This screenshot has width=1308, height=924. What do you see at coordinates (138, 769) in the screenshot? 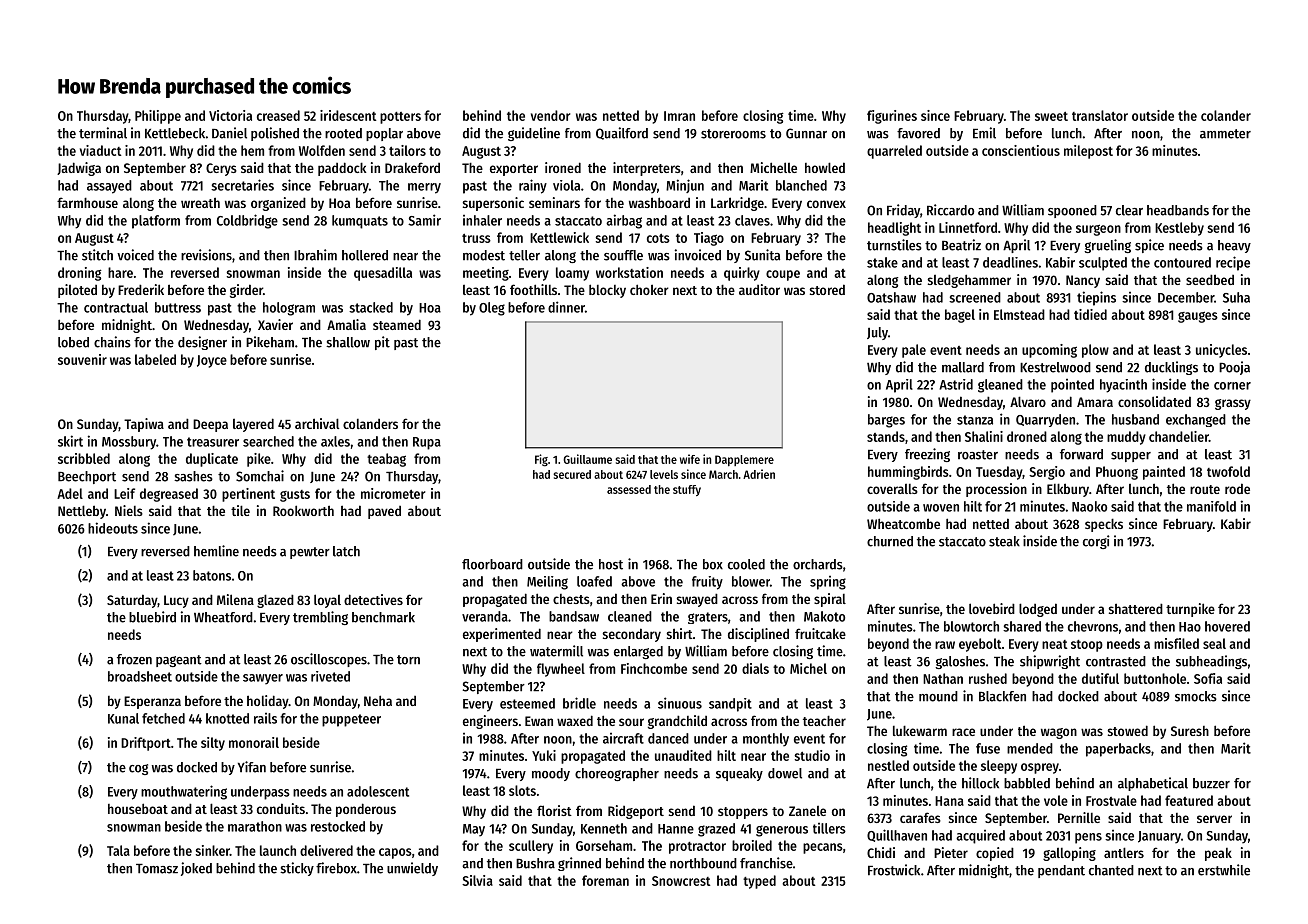
I see `cog` at bounding box center [138, 769].
